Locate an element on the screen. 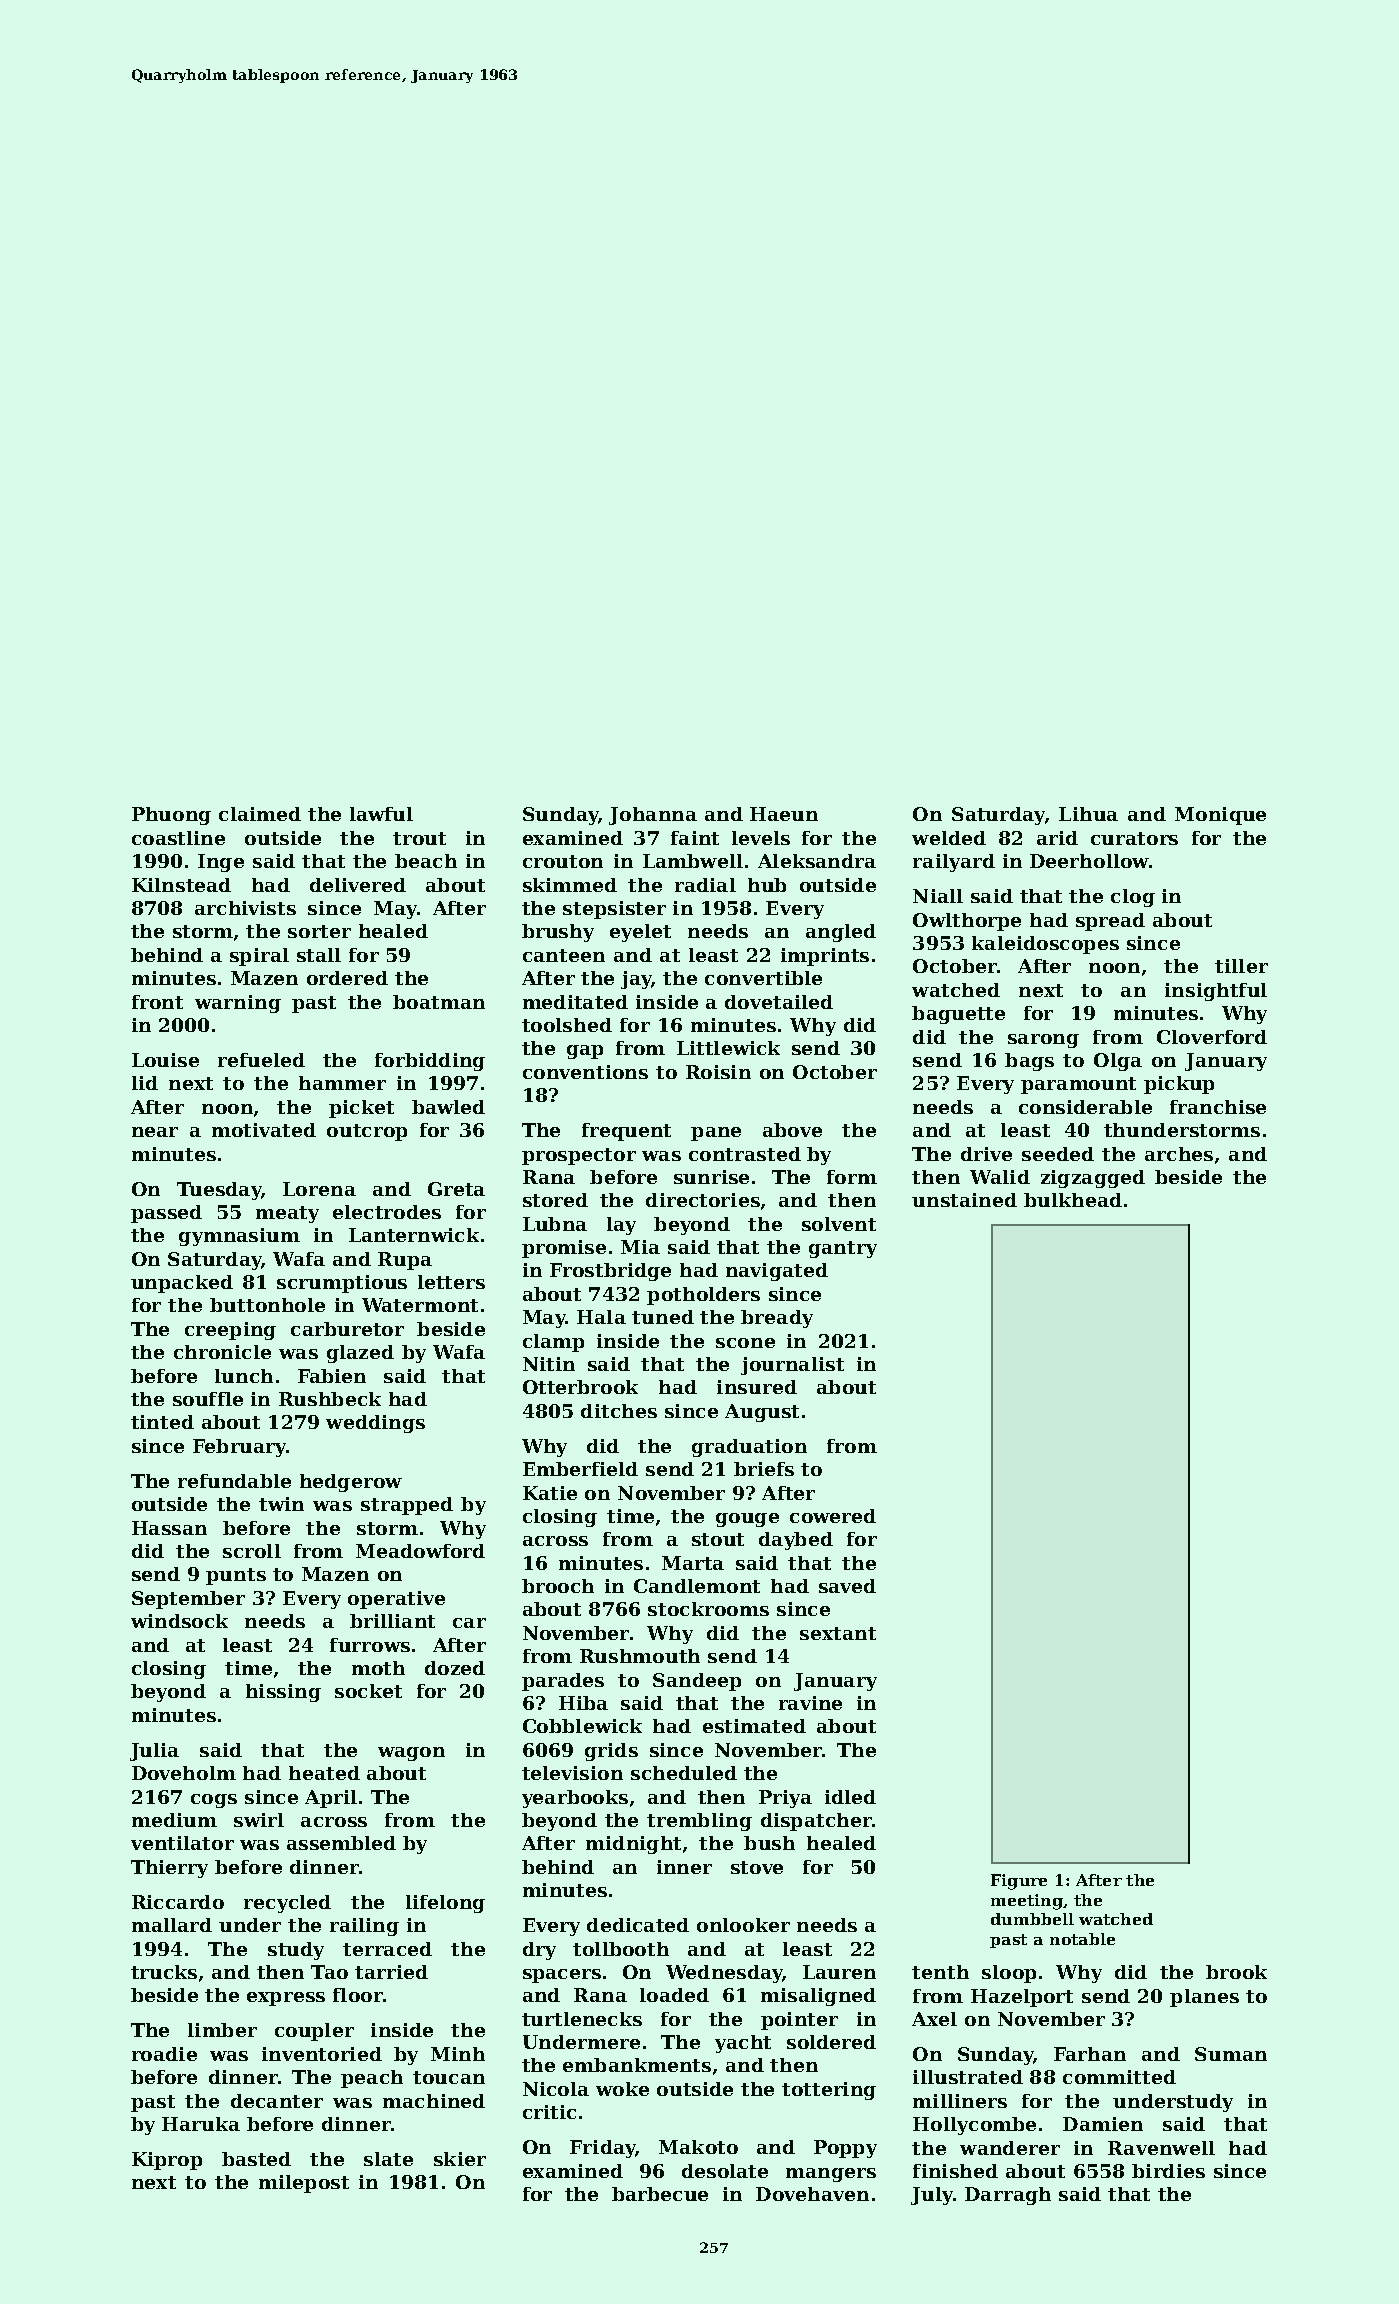 This screenshot has height=2304, width=1399. windsock is located at coordinates (179, 1621).
